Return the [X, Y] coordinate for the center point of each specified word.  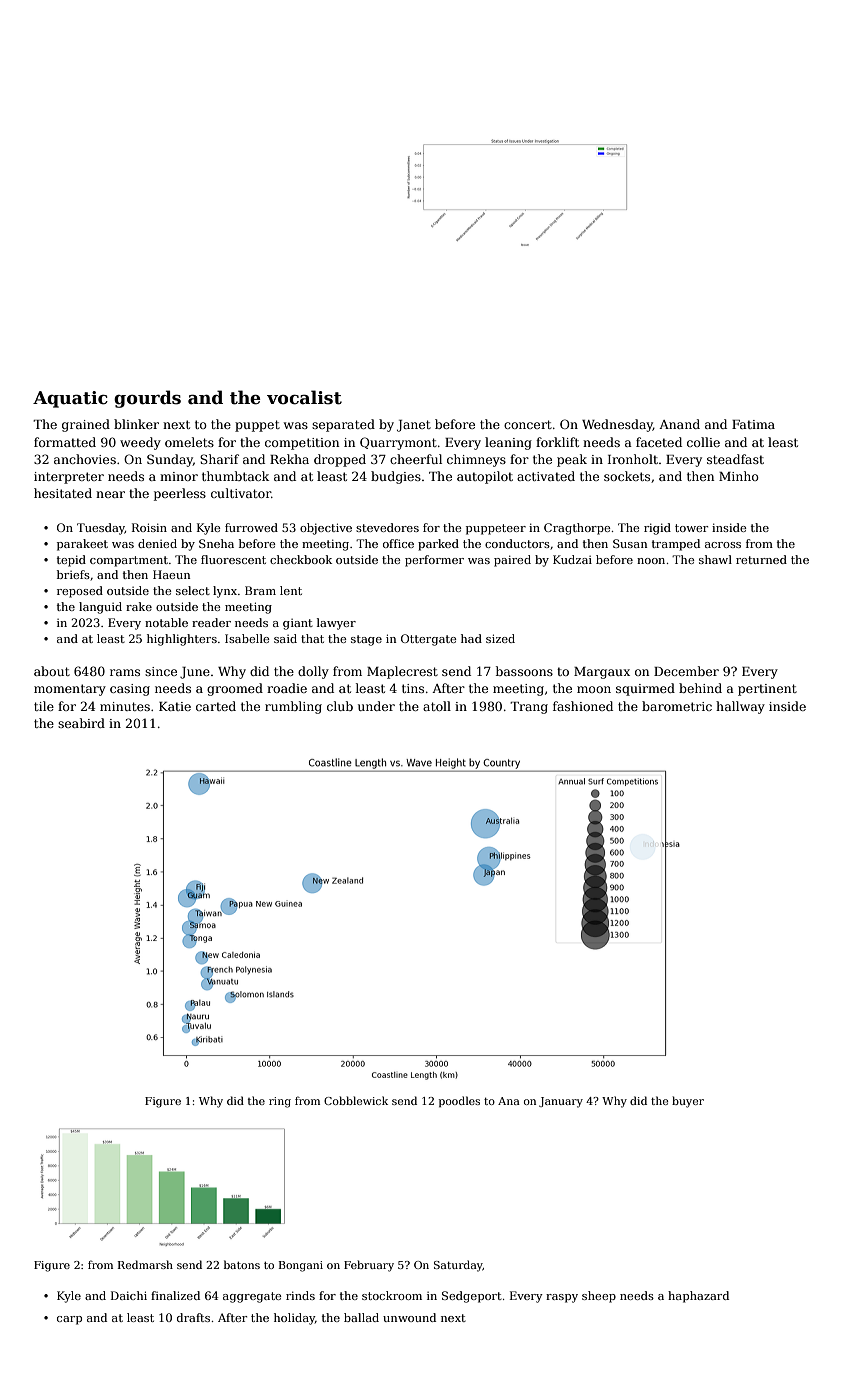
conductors [517, 543]
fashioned [583, 706]
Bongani [301, 1266]
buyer [688, 1102]
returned [761, 559]
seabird [81, 723]
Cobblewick [356, 1100]
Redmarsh [145, 1264]
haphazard [698, 1297]
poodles [459, 1101]
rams [125, 672]
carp [69, 1320]
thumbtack [235, 476]
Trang [529, 708]
